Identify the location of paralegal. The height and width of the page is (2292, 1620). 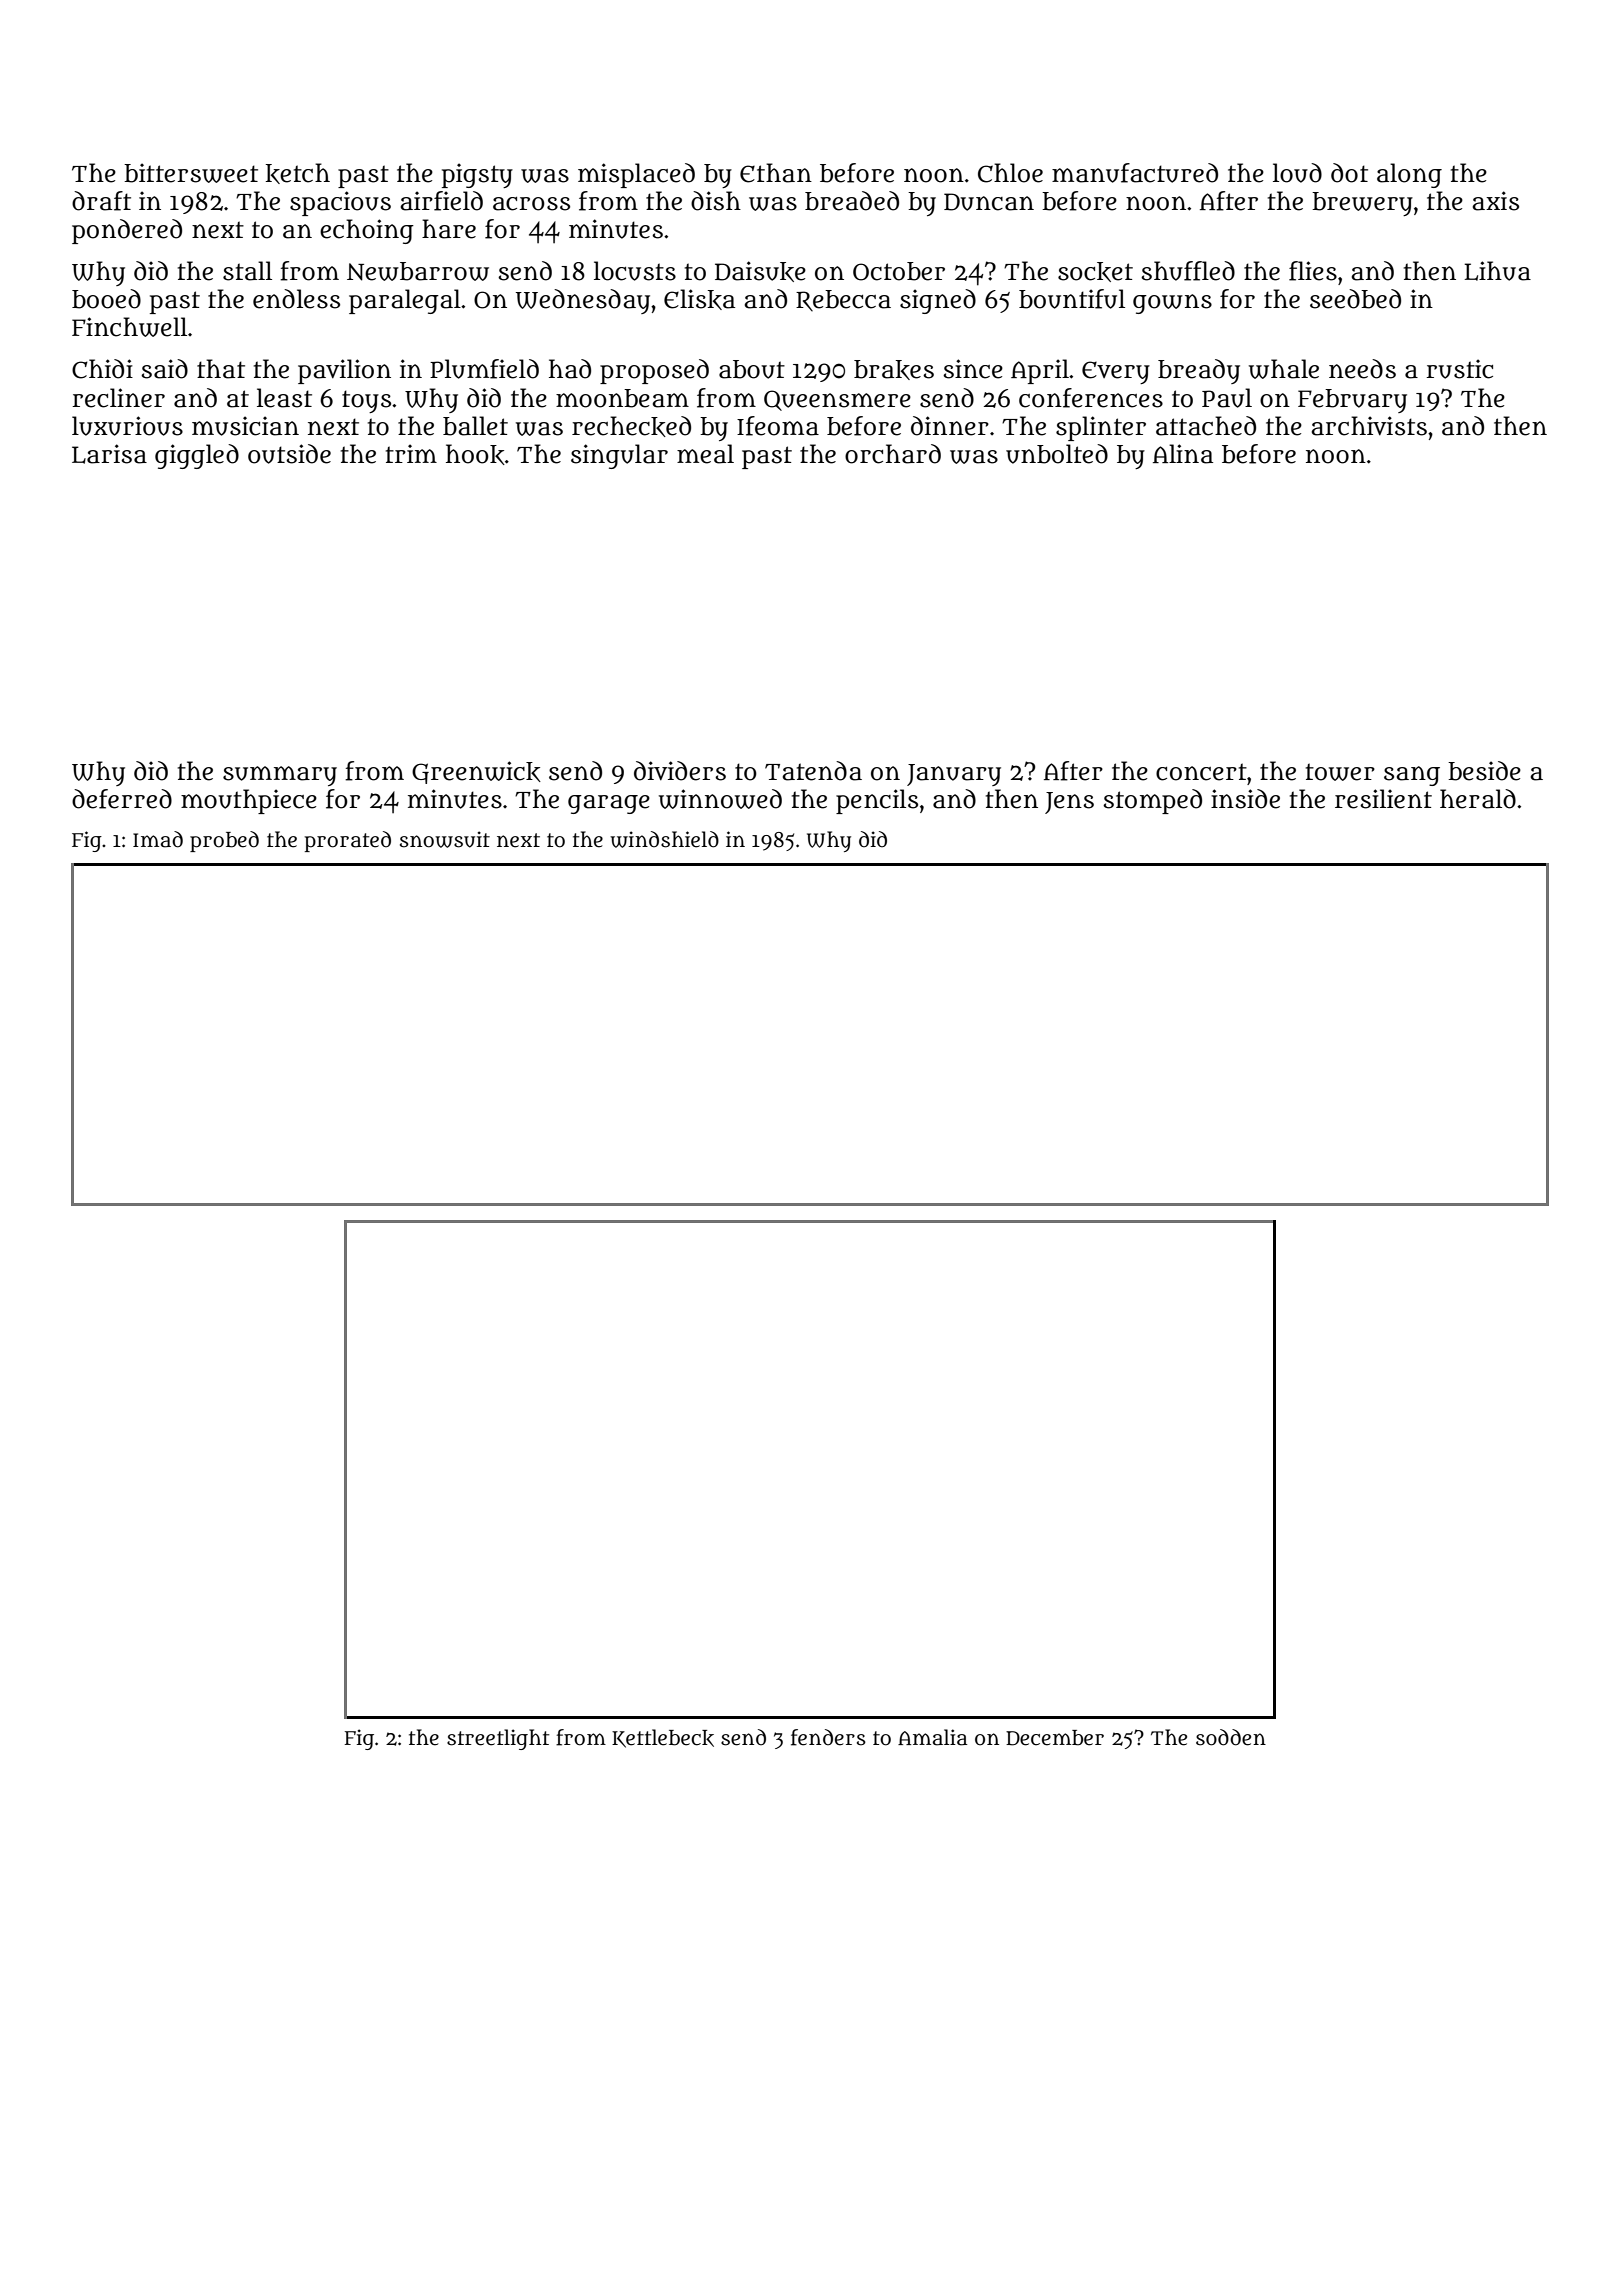
(405, 301).
